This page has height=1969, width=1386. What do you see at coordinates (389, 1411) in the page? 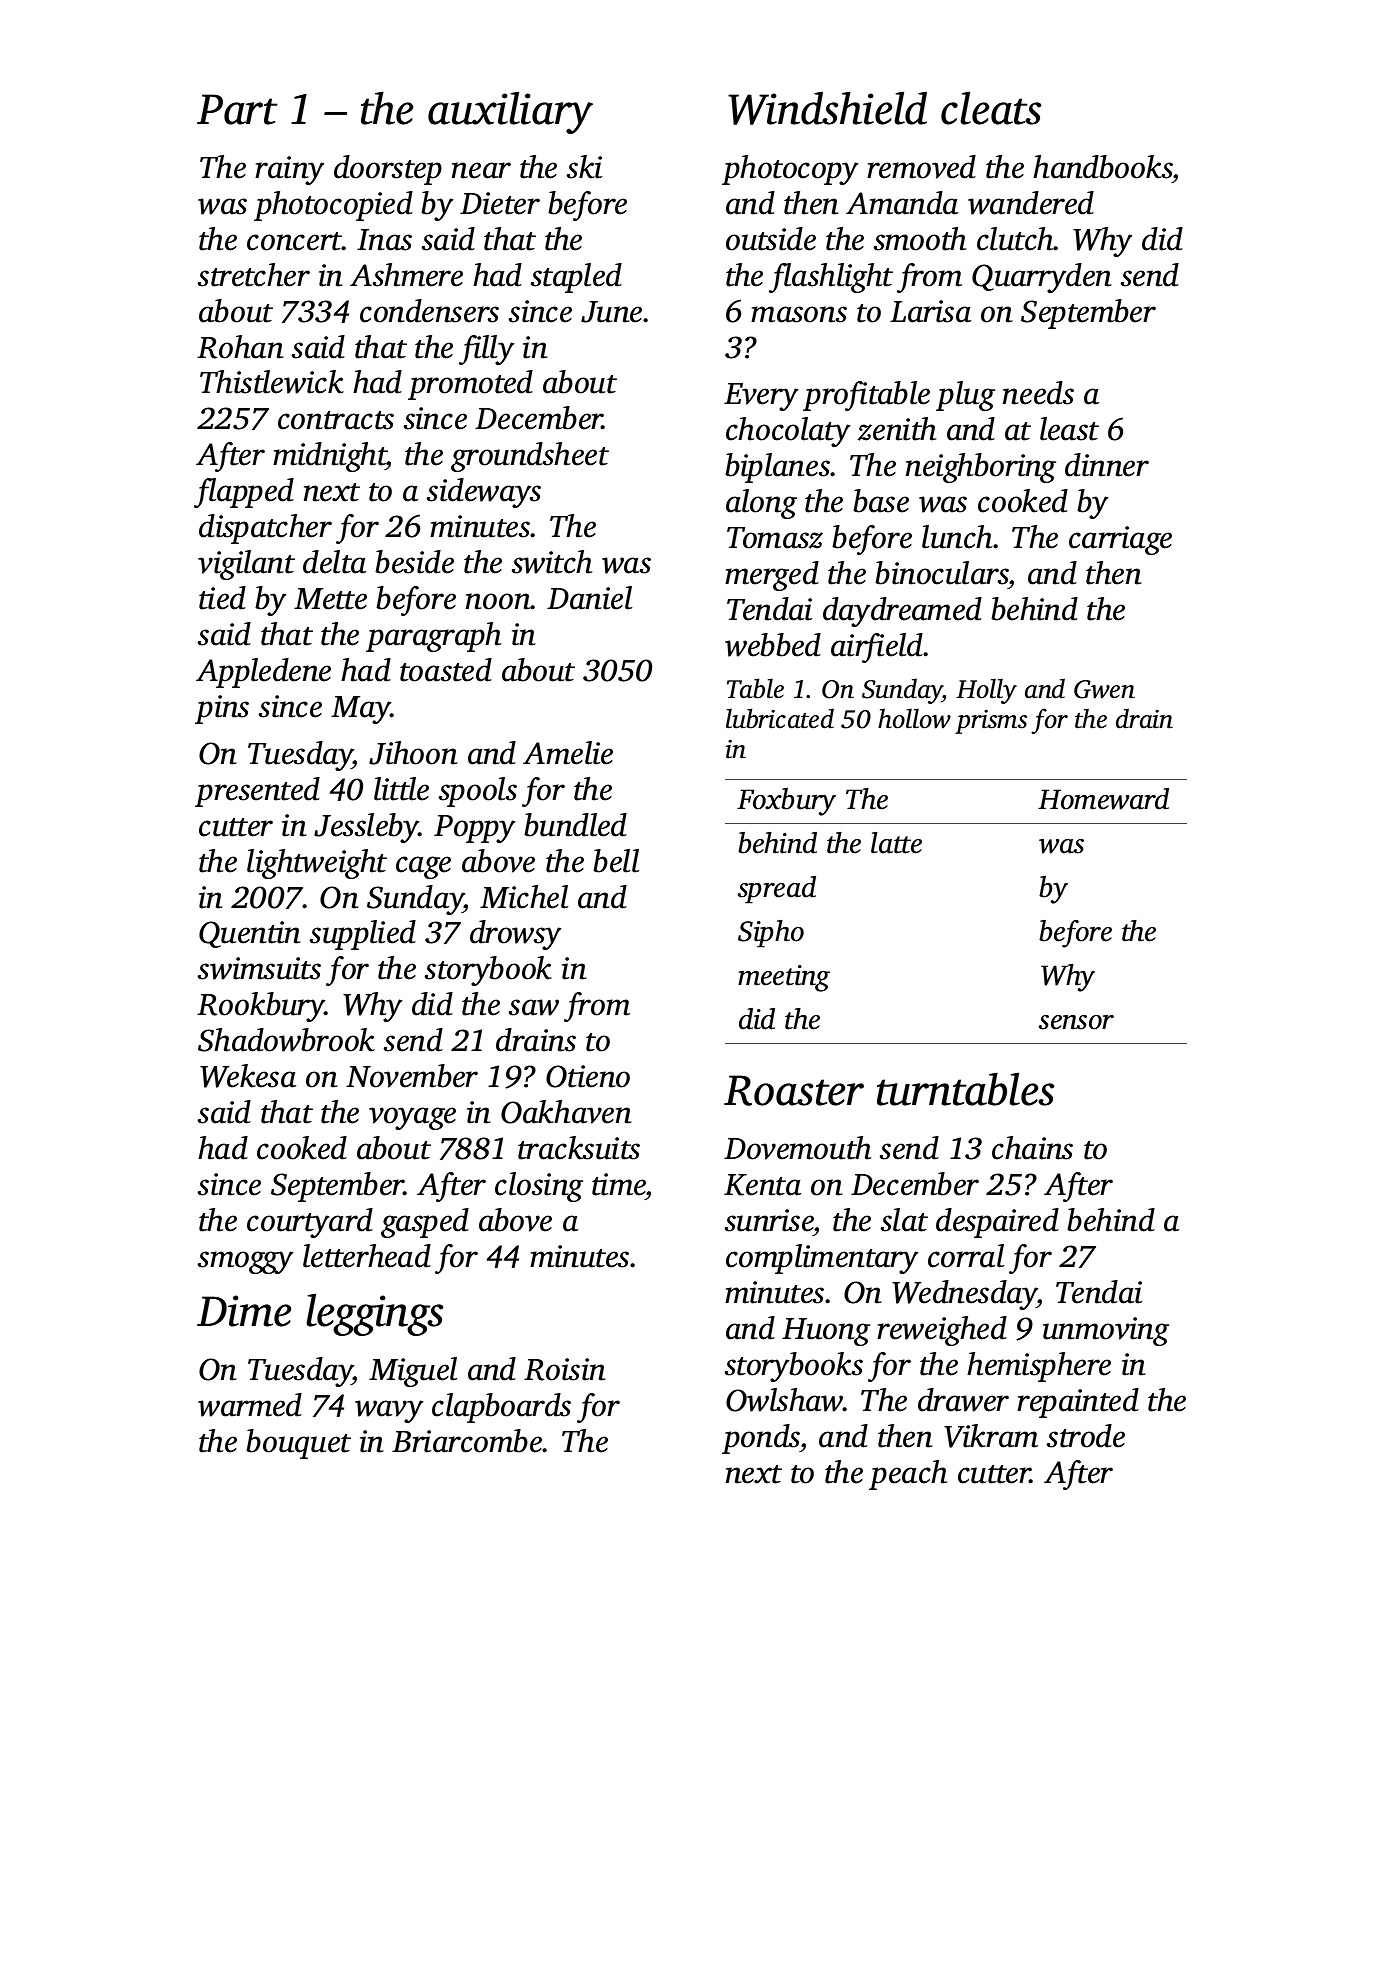
I see `wavy` at bounding box center [389, 1411].
